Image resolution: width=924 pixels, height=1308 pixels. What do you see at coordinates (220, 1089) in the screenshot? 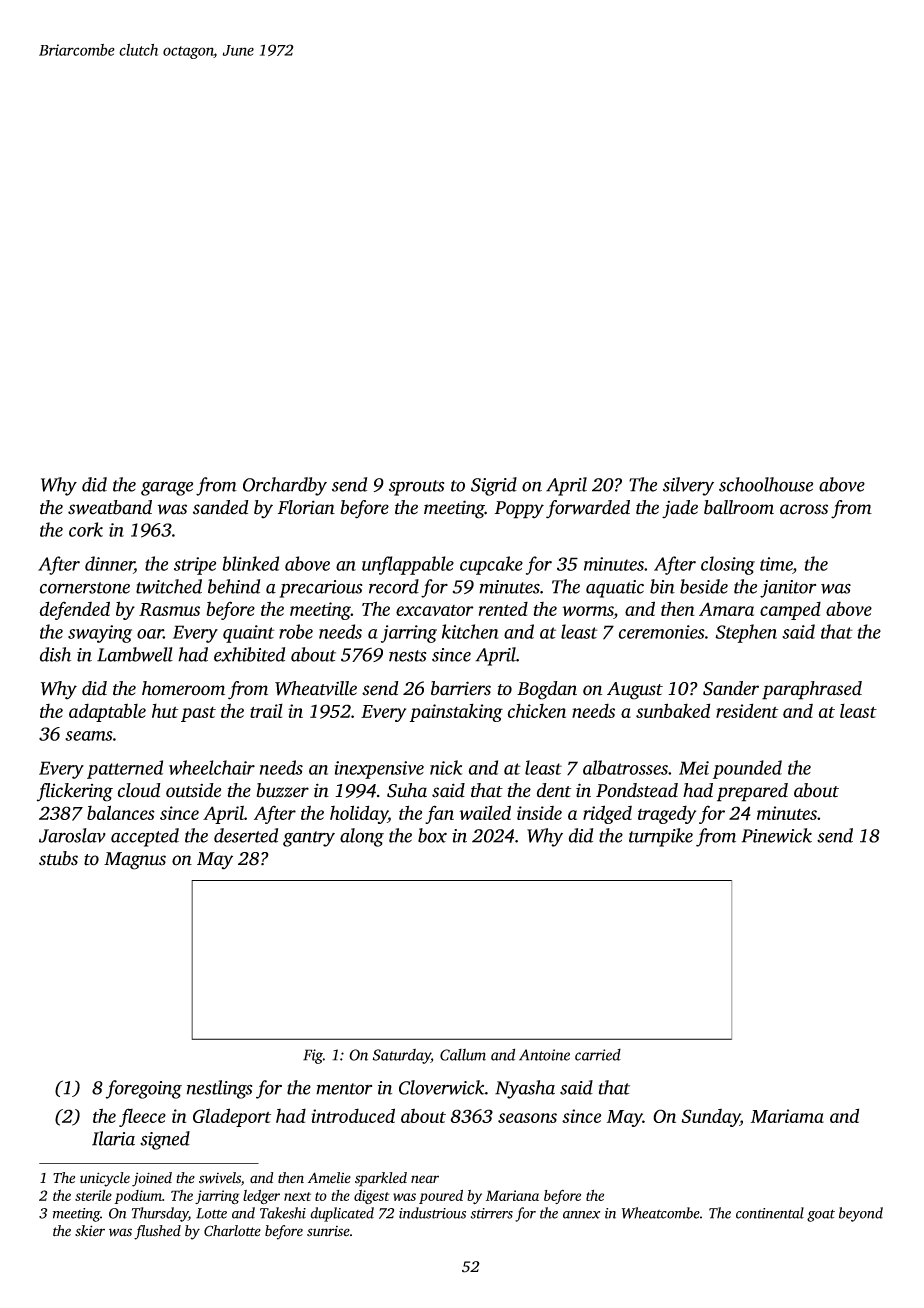
I see `nestlings` at bounding box center [220, 1089].
